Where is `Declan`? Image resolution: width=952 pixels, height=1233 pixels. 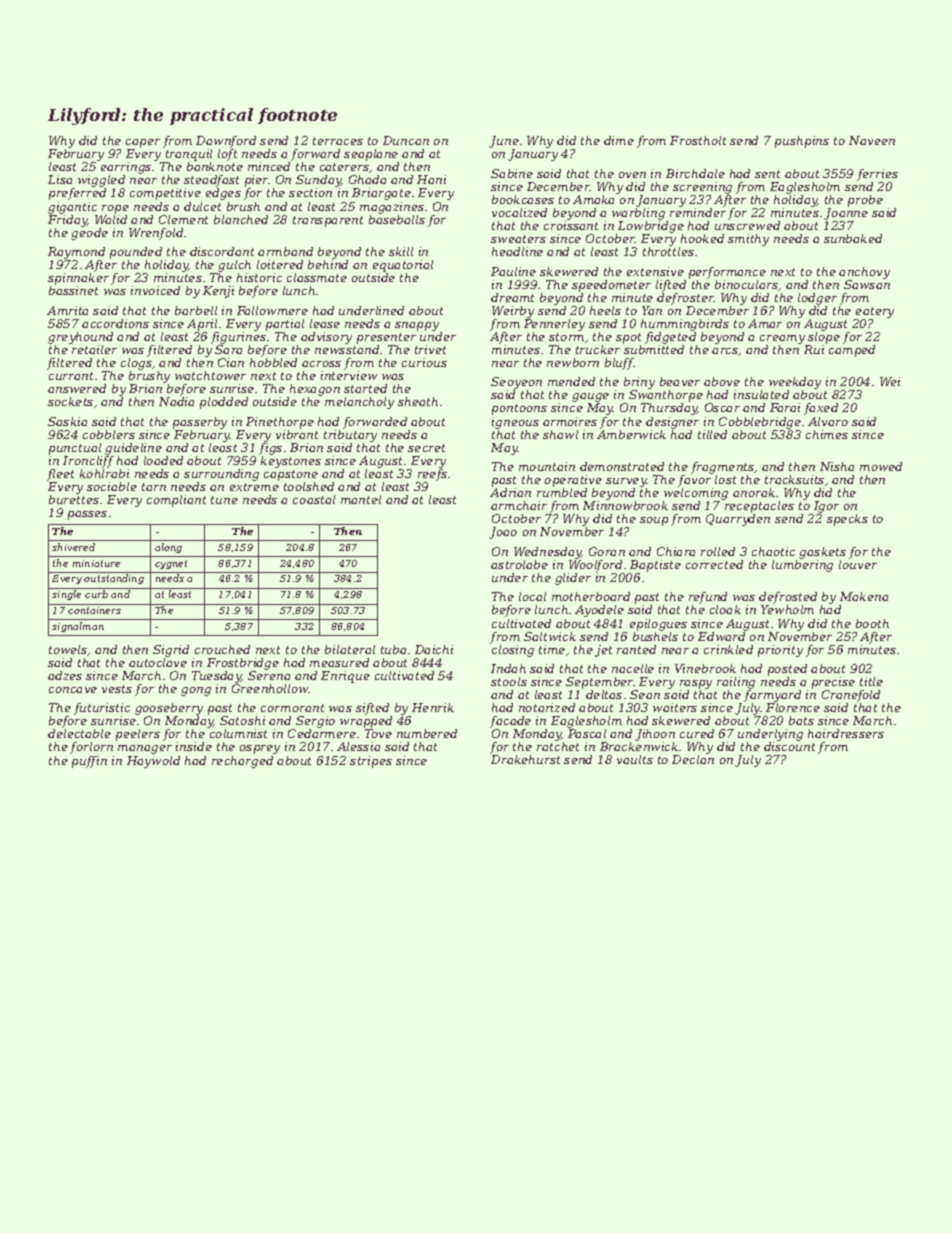 Declan is located at coordinates (693, 759).
